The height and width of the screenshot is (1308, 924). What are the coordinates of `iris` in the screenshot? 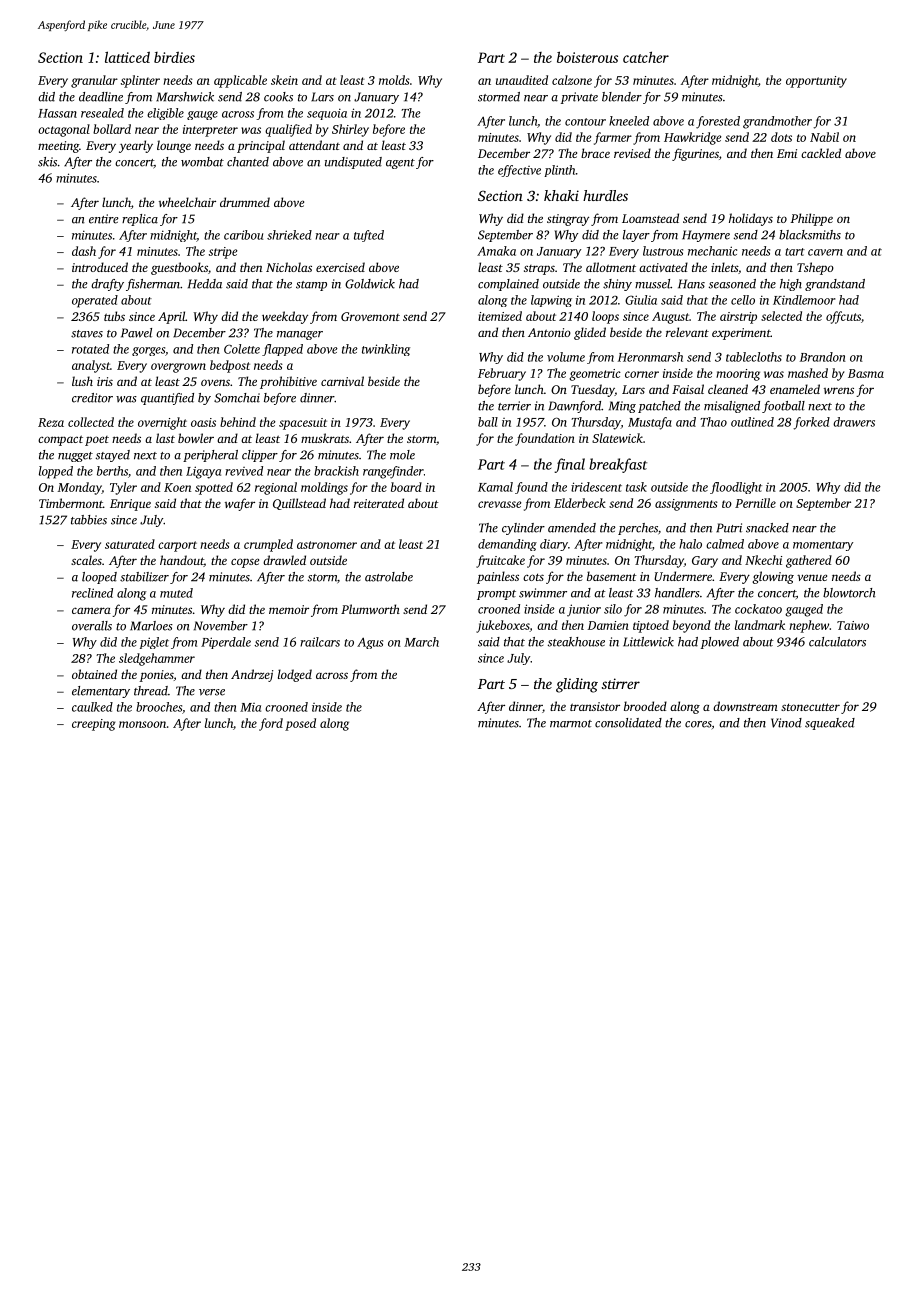 It's located at (105, 381).
